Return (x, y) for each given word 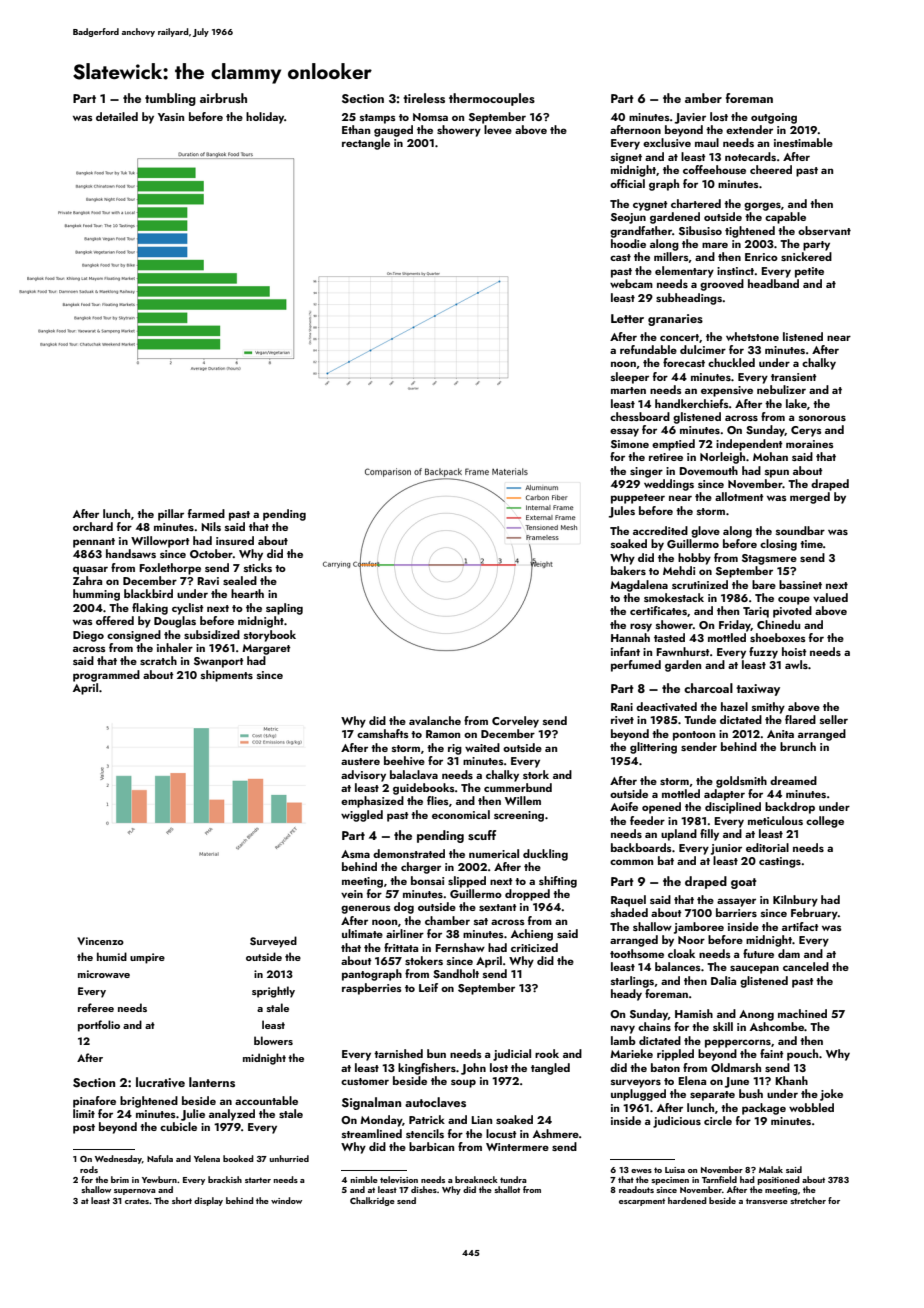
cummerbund (518, 787)
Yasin (171, 117)
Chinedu (778, 624)
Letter (627, 318)
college (825, 822)
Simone (630, 444)
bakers (628, 570)
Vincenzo (100, 941)
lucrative (160, 1082)
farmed (206, 513)
